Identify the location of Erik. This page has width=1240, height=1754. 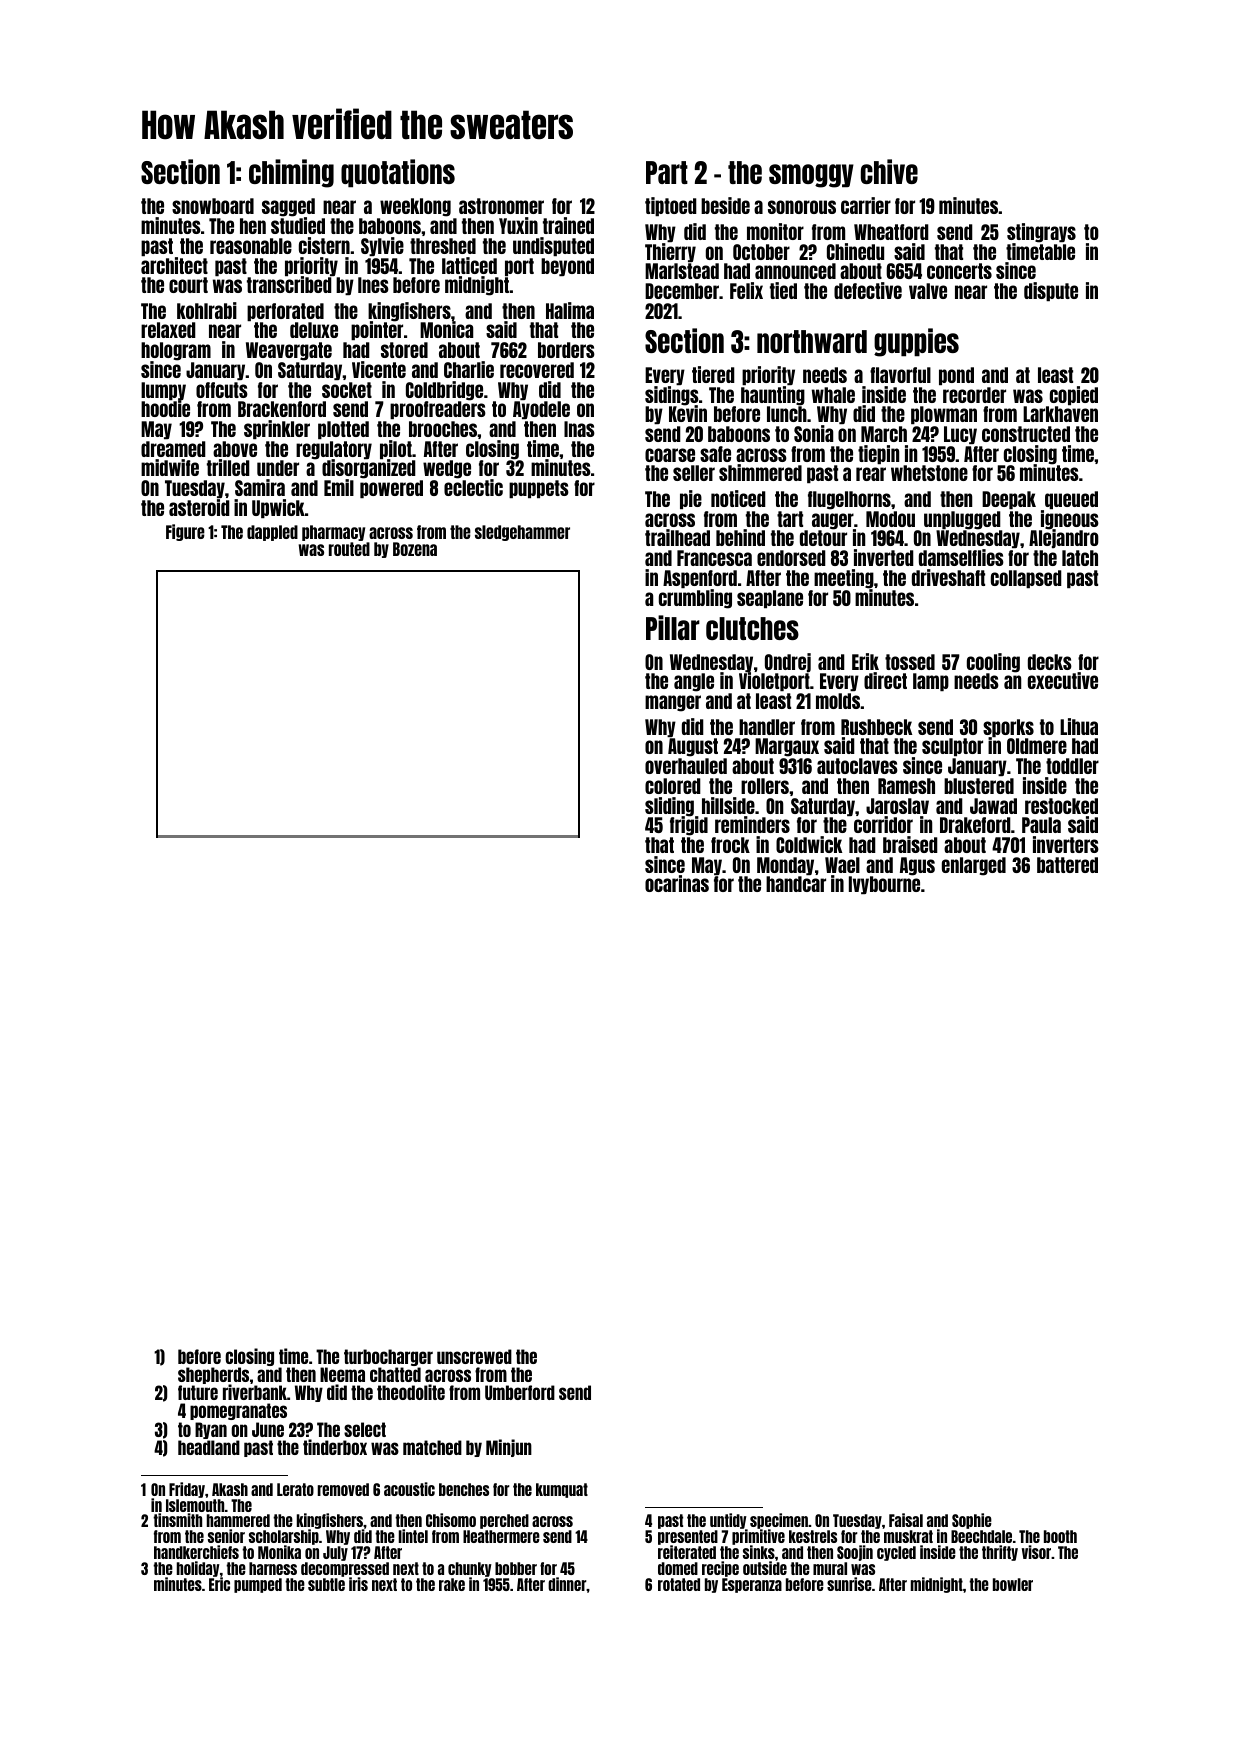
(865, 661).
